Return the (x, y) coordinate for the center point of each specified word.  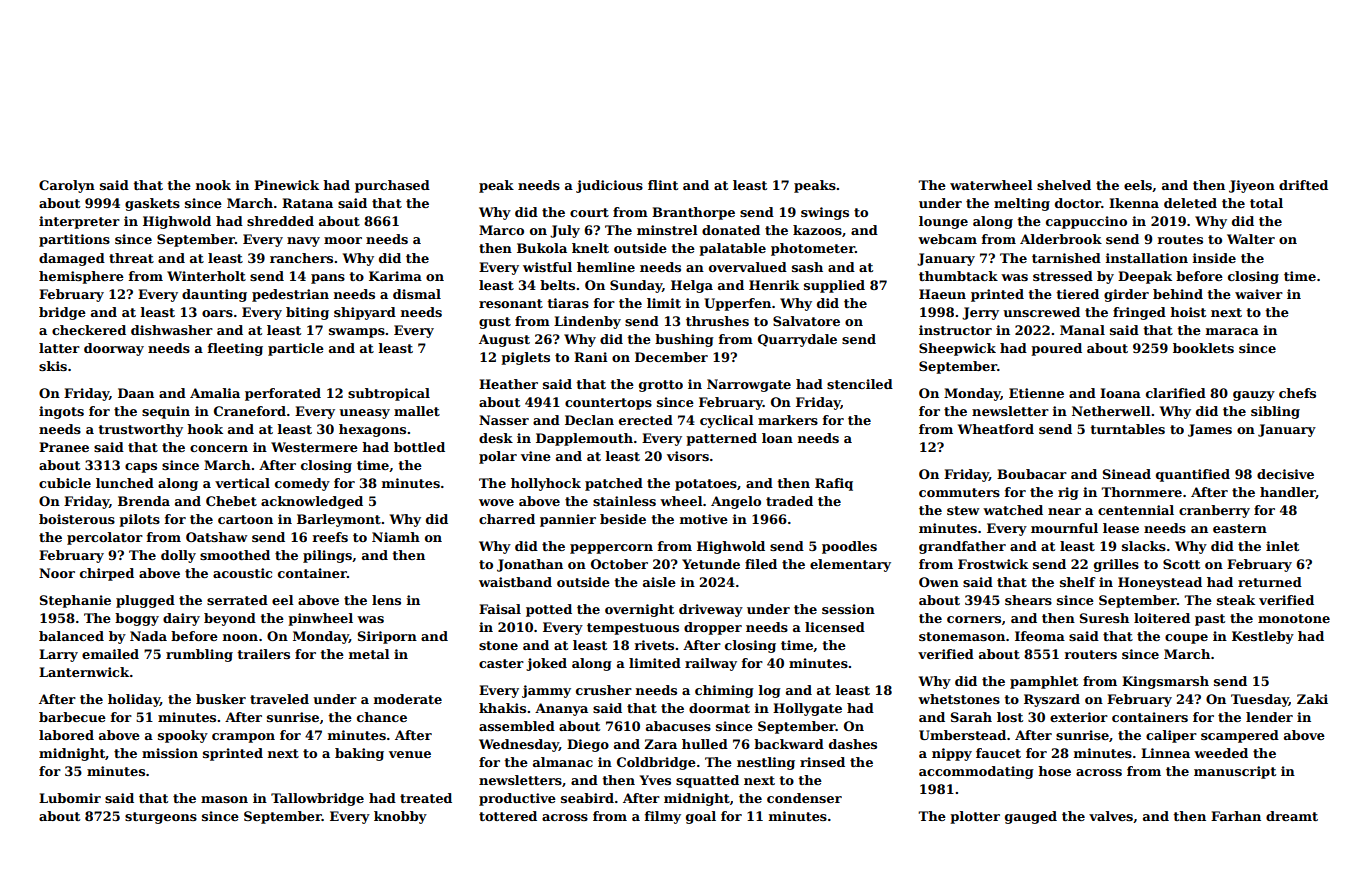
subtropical (389, 394)
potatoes (706, 485)
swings (825, 213)
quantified (1193, 475)
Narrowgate (749, 385)
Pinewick (286, 185)
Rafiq (834, 484)
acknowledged (312, 502)
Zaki (1312, 699)
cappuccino (1086, 222)
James (1210, 430)
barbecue (72, 717)
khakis (502, 708)
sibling (1275, 412)
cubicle (65, 483)
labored (66, 735)
